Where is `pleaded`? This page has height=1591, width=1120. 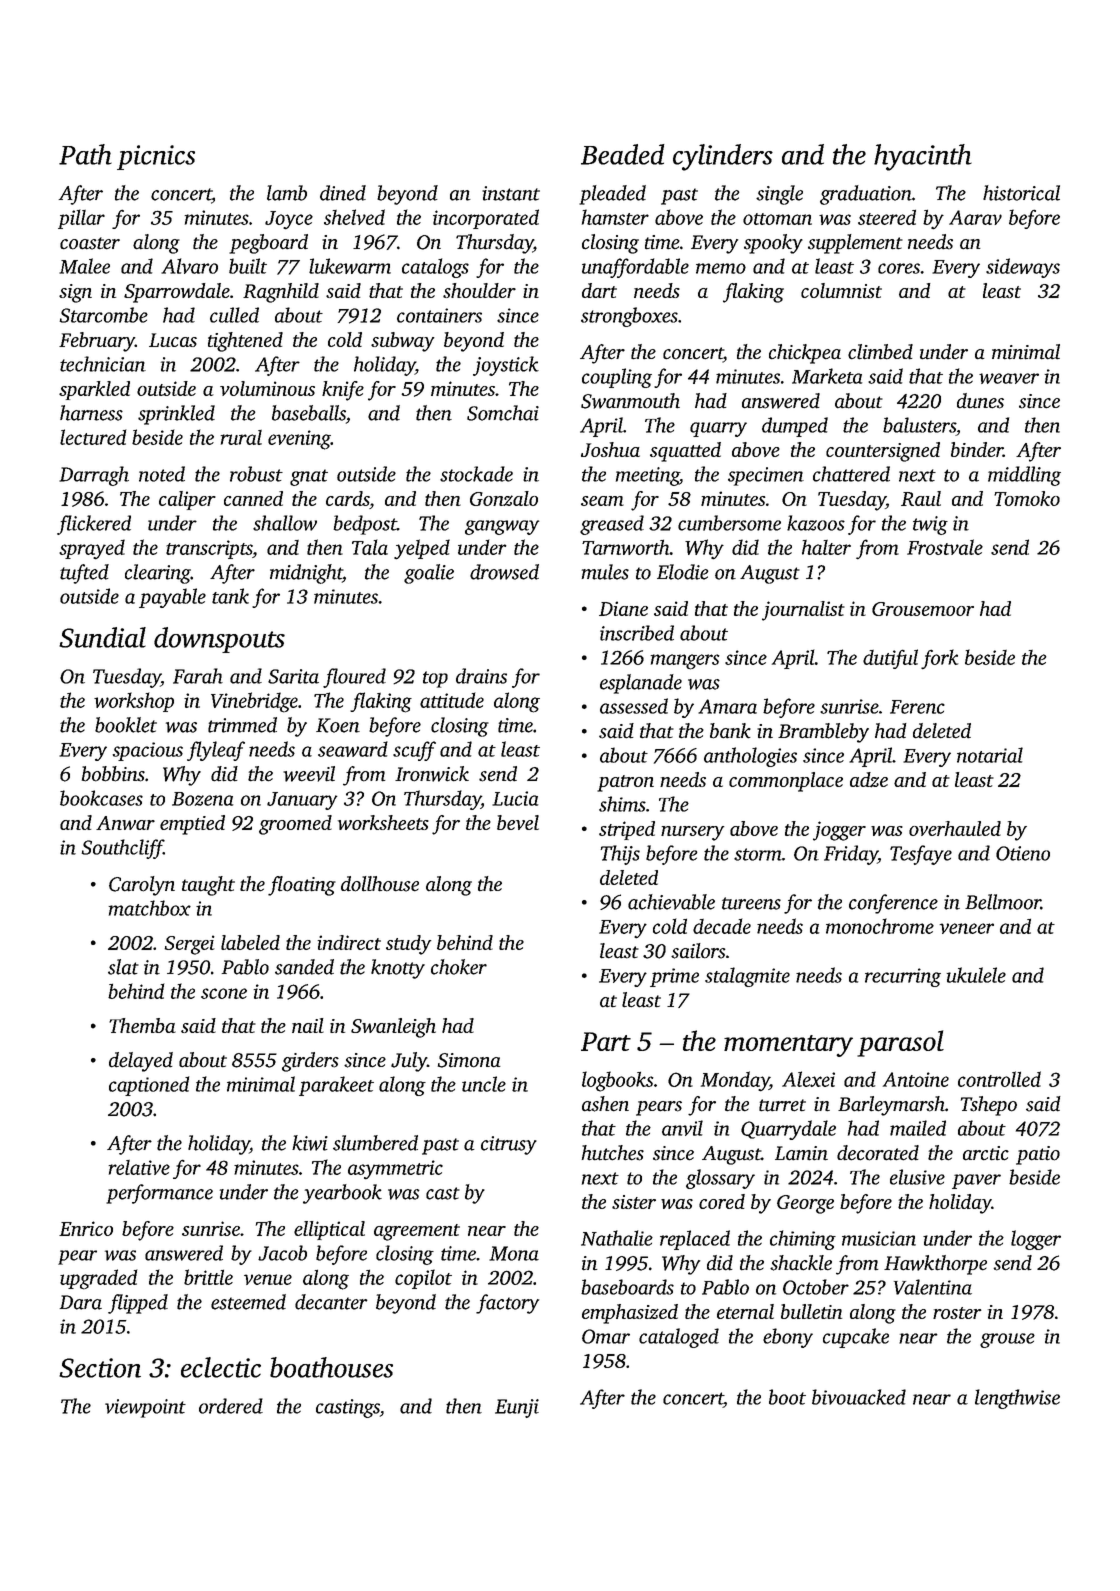
pleaded is located at coordinates (612, 195).
